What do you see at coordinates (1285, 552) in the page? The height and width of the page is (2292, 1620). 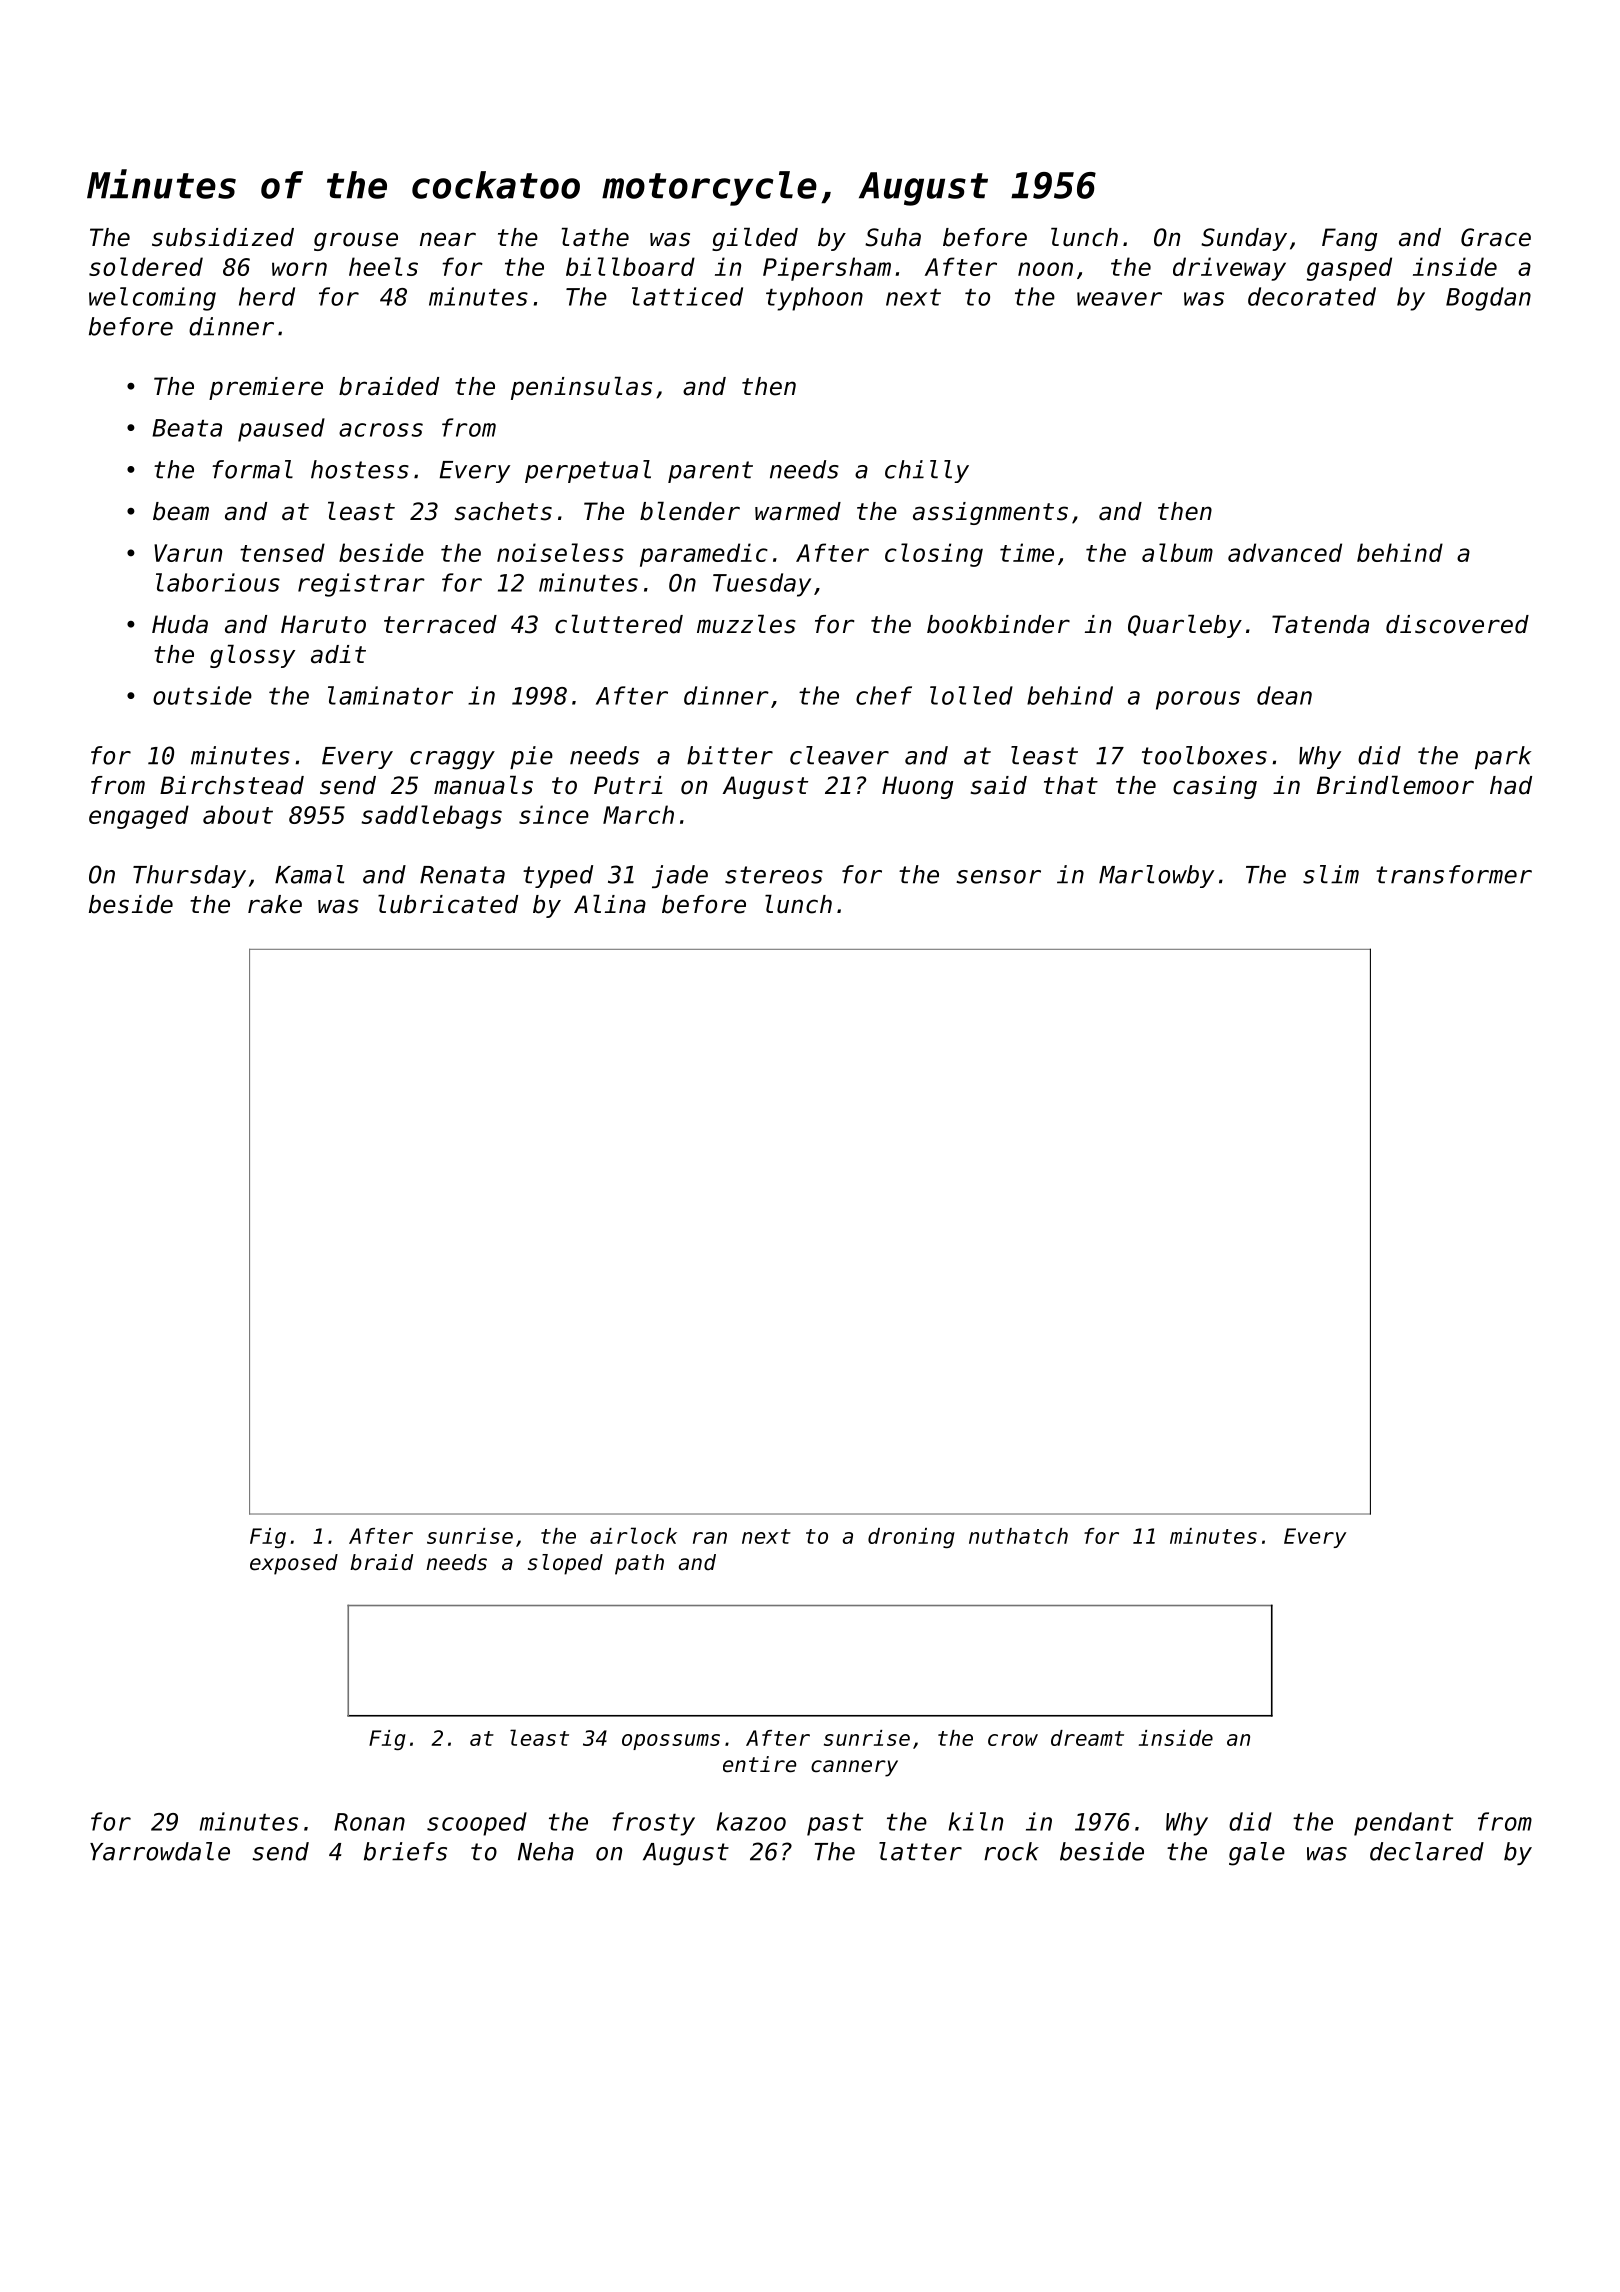 I see `advanced` at bounding box center [1285, 552].
